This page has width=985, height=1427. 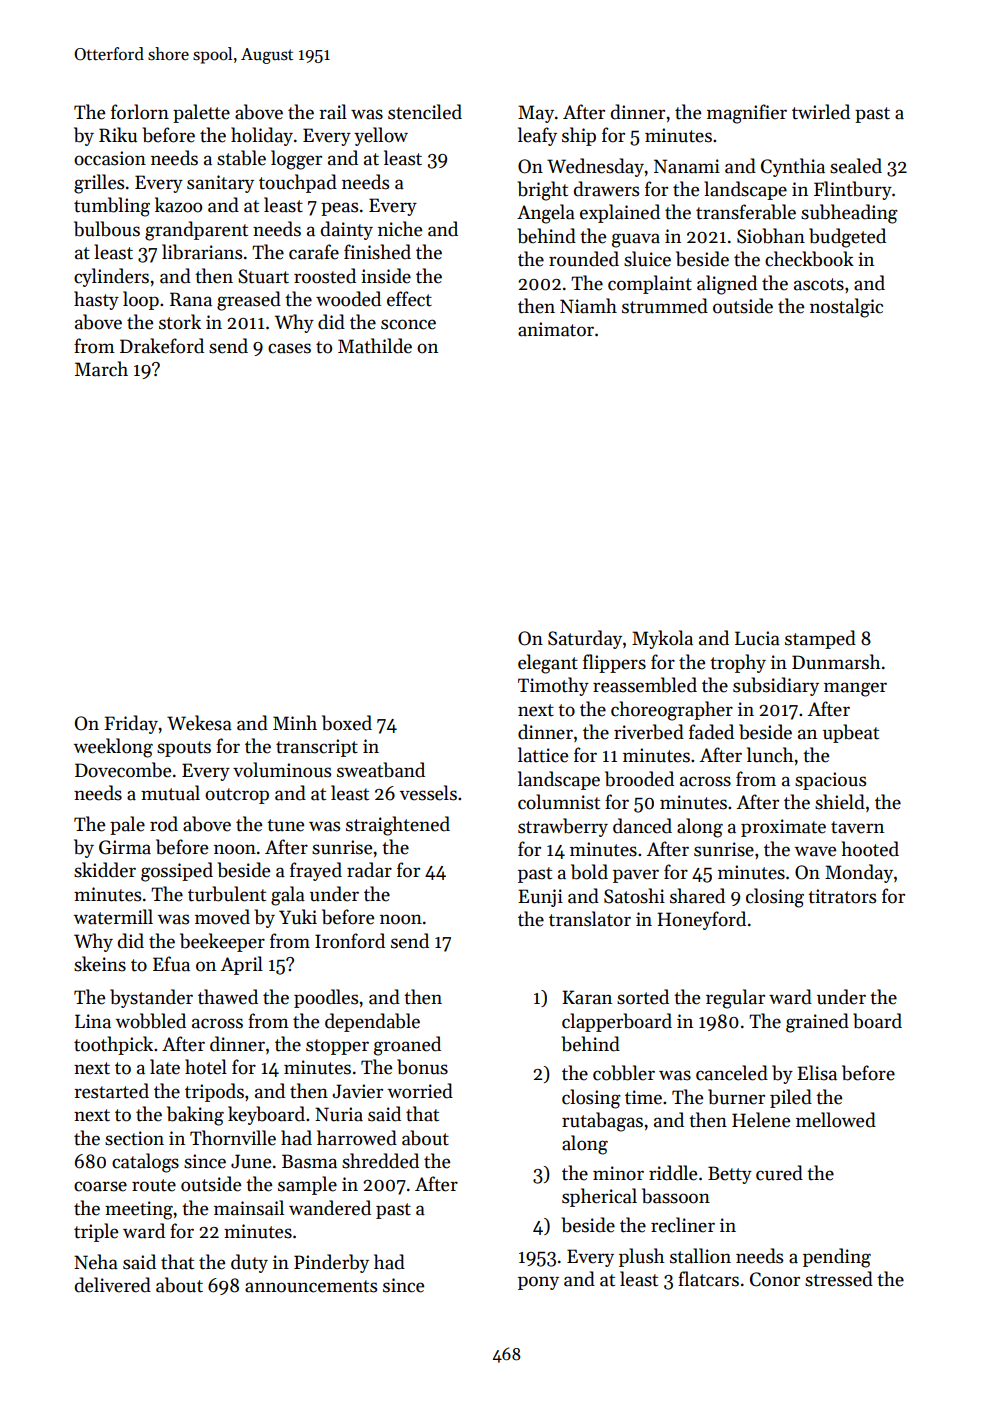 What do you see at coordinates (222, 917) in the page?
I see `moved` at bounding box center [222, 917].
